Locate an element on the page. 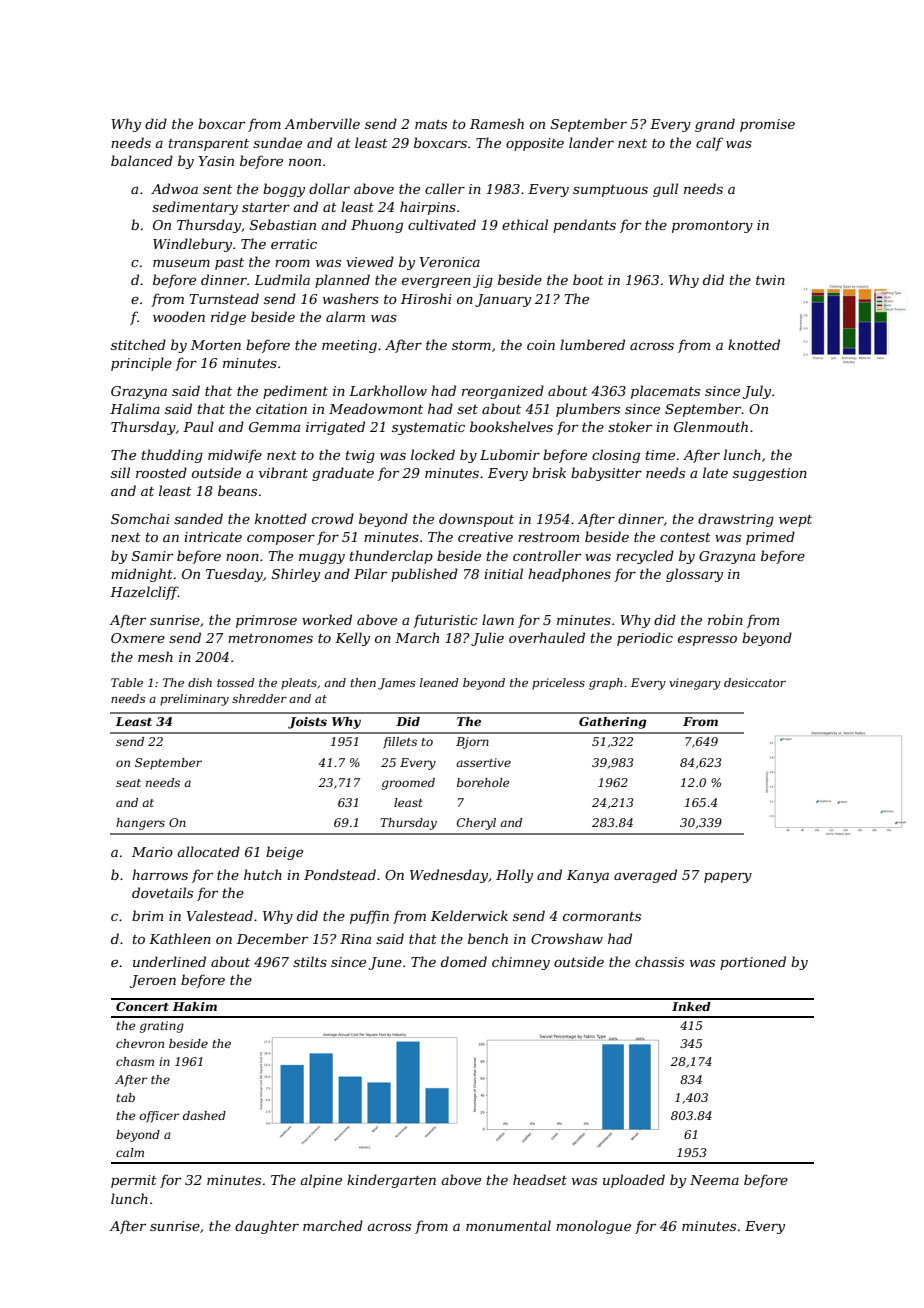 Image resolution: width=924 pixels, height=1308 pixels. twin is located at coordinates (770, 280).
